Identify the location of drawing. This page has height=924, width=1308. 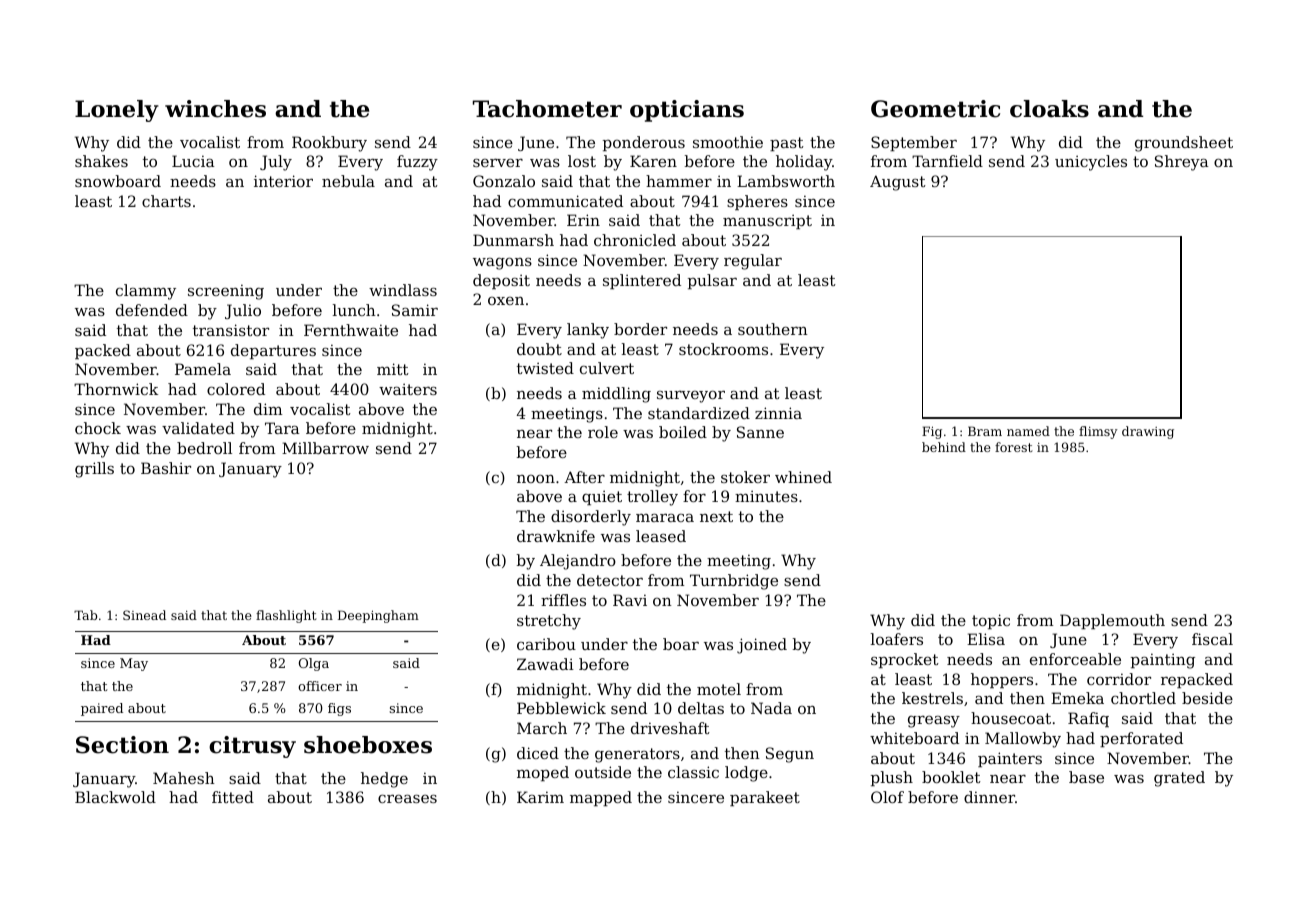
(1148, 432).
